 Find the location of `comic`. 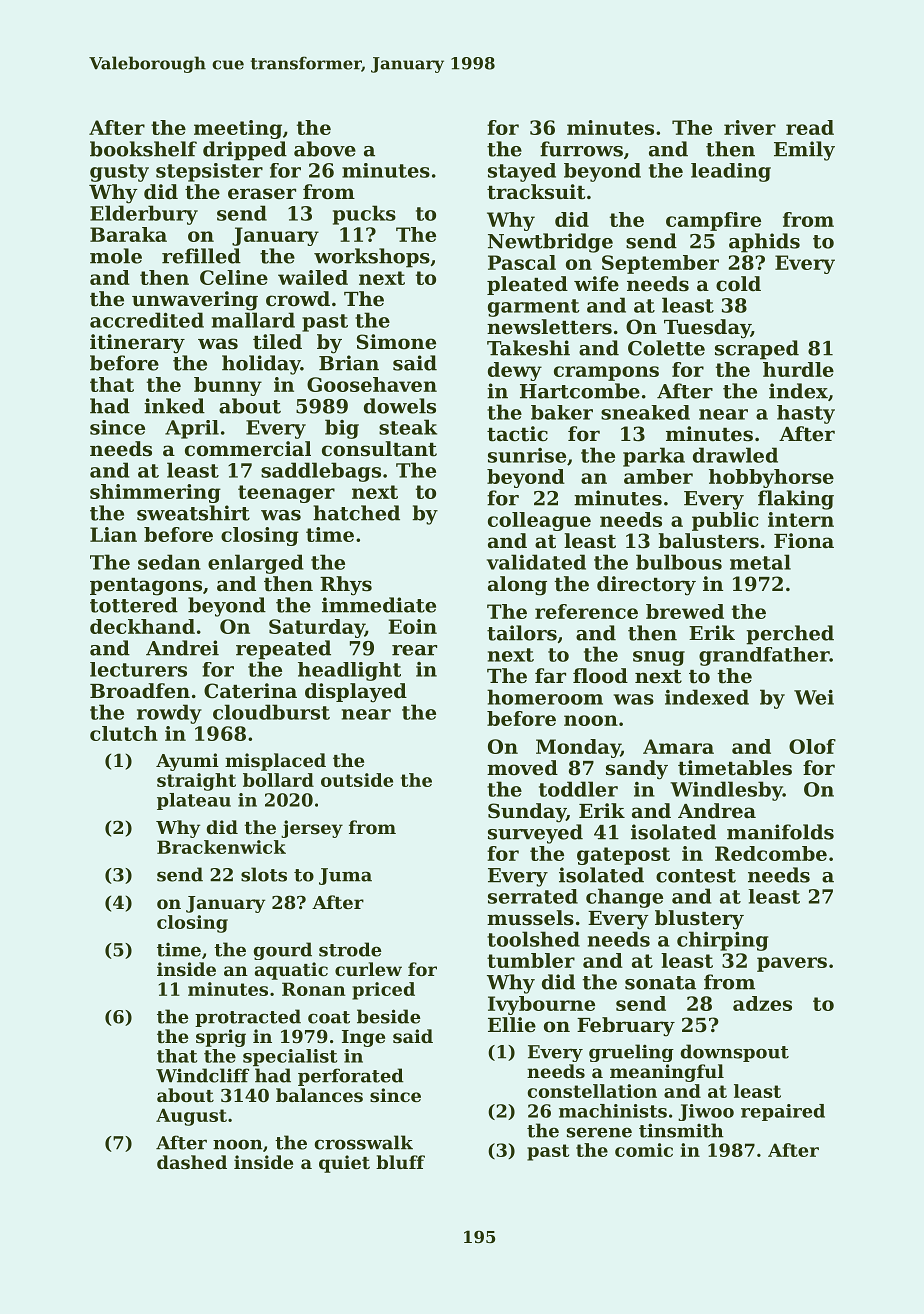

comic is located at coordinates (644, 1150).
